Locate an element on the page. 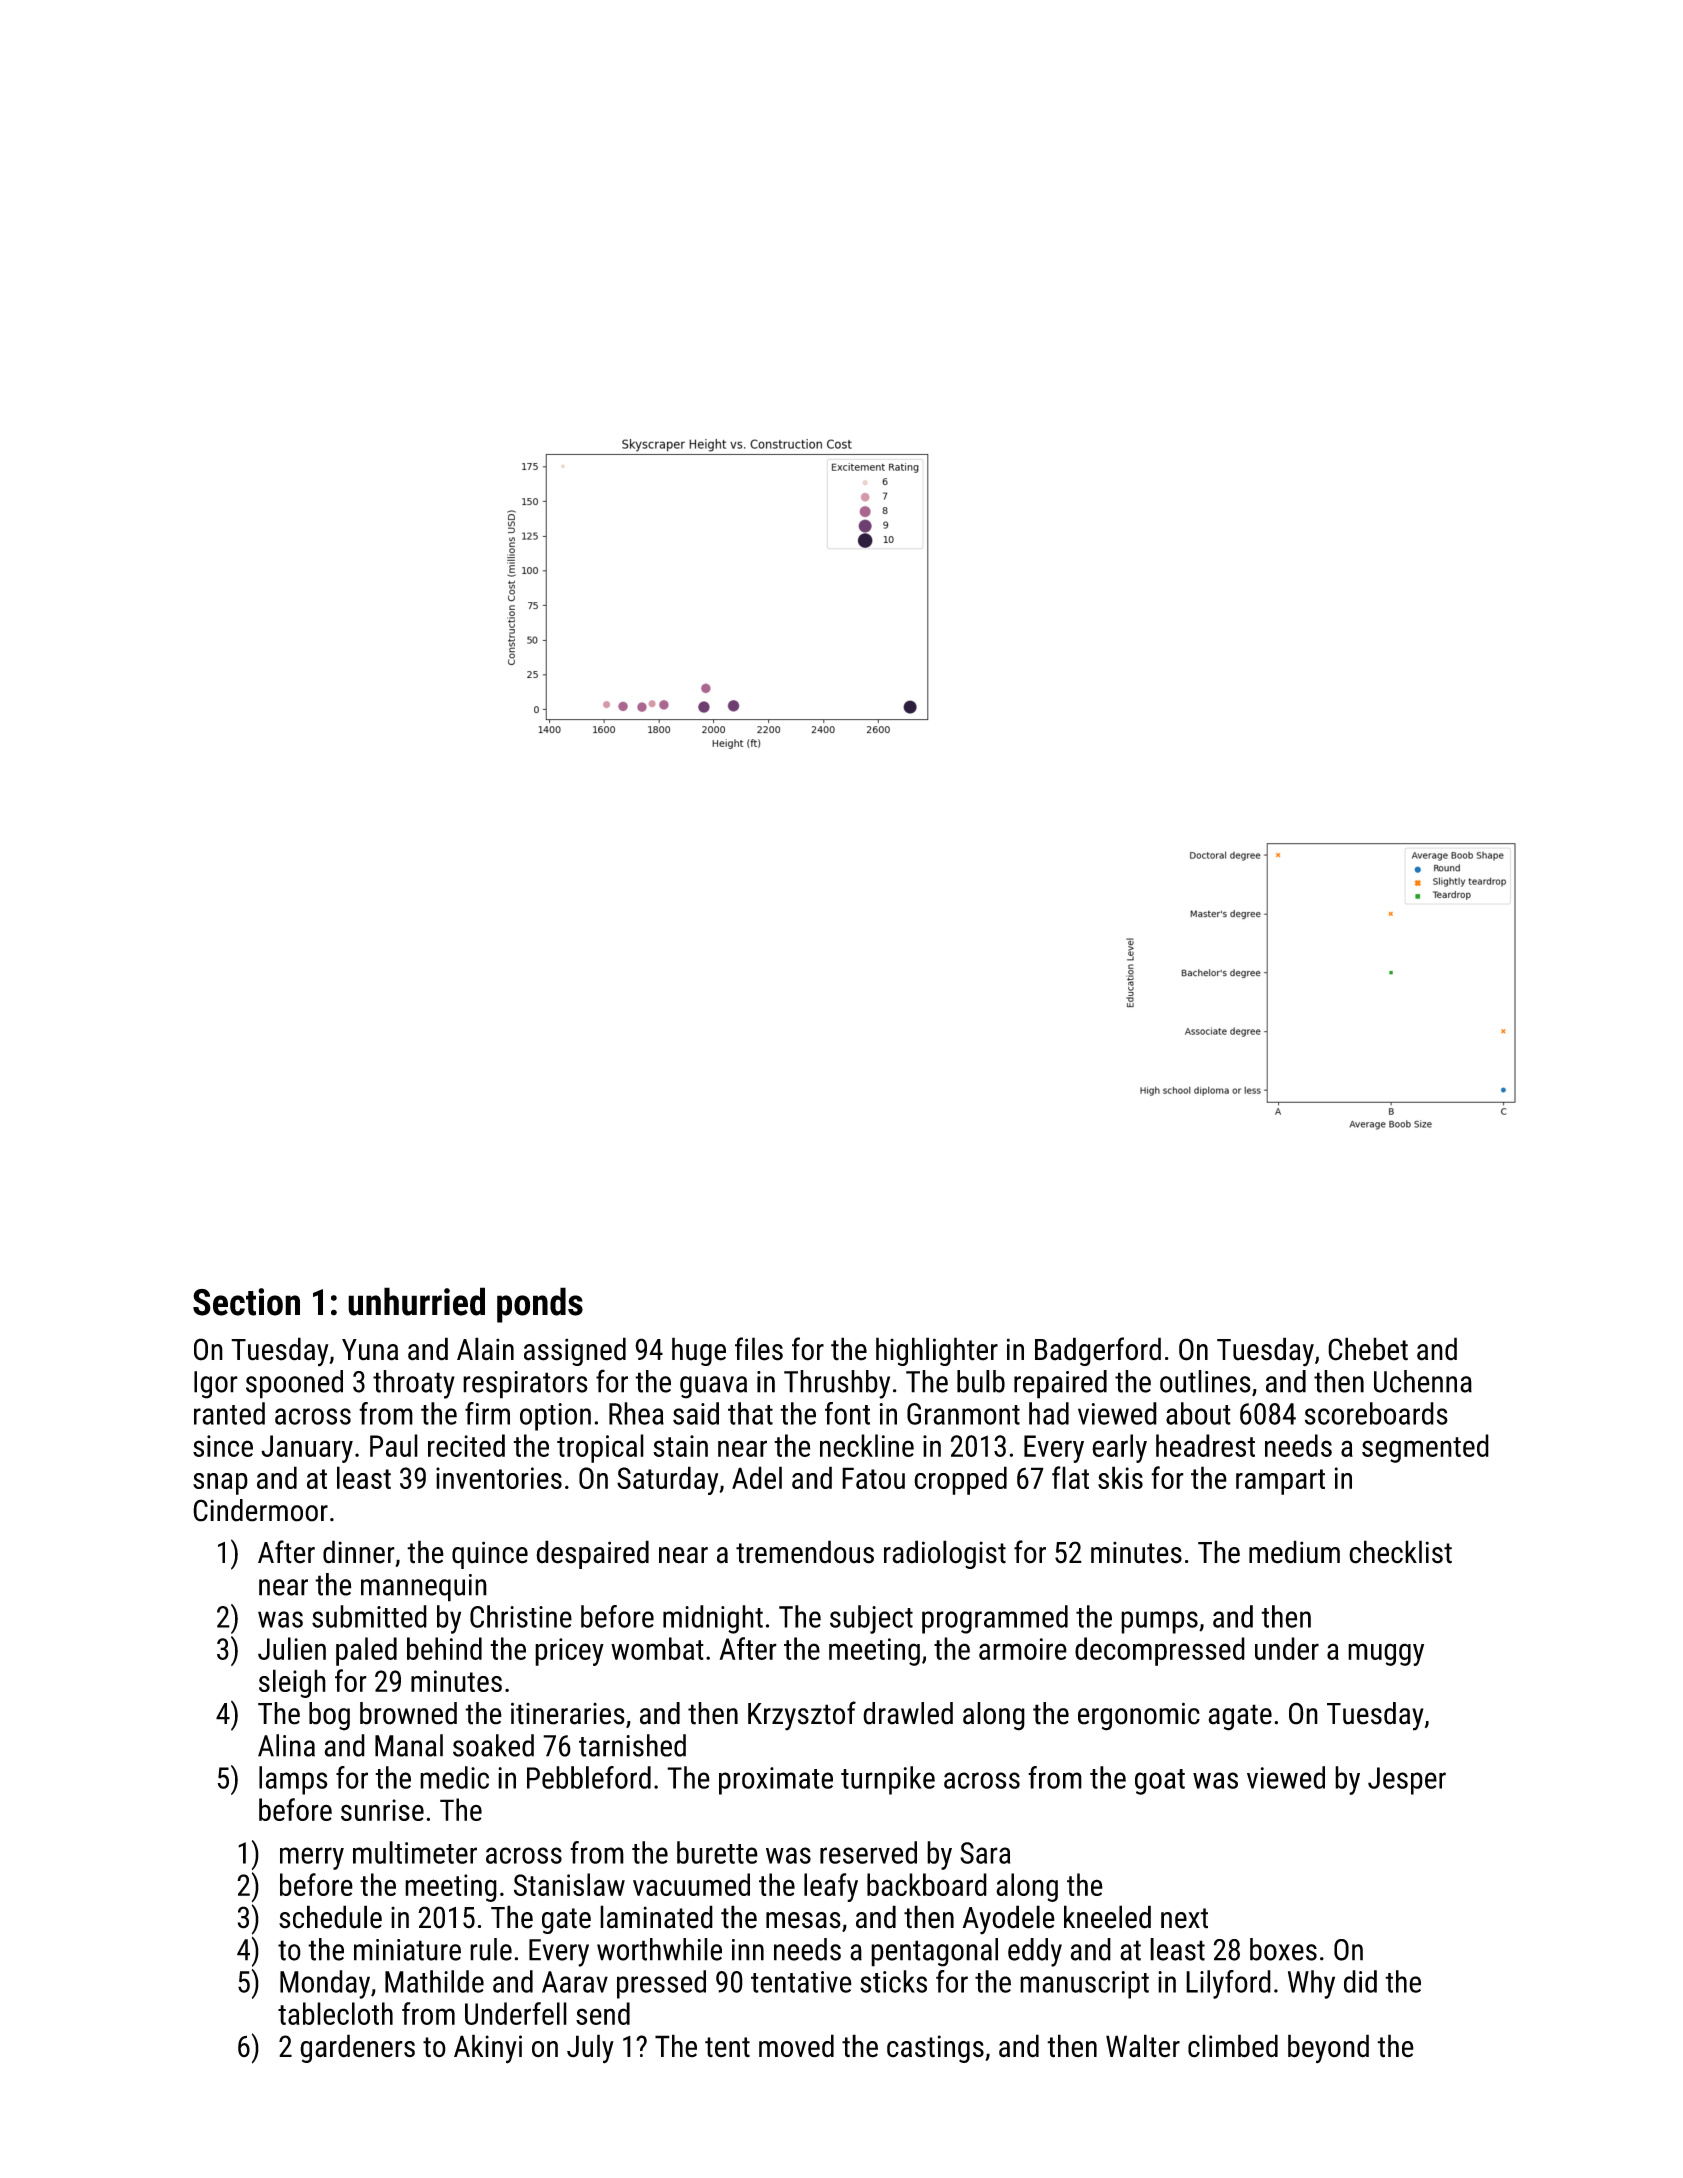  segmented is located at coordinates (1425, 1448).
